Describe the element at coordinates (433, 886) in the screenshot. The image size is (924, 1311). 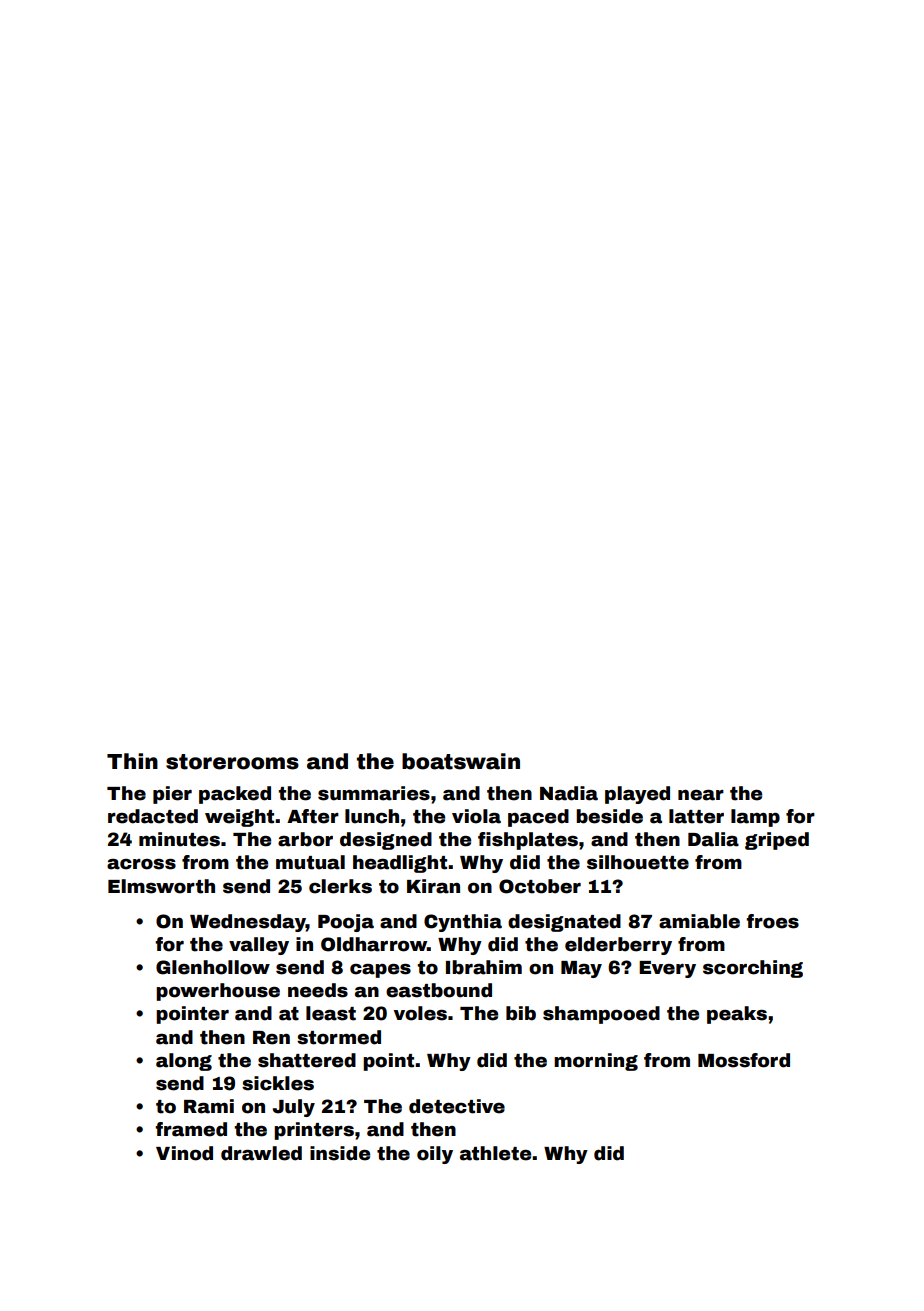
I see `Kiran` at that location.
